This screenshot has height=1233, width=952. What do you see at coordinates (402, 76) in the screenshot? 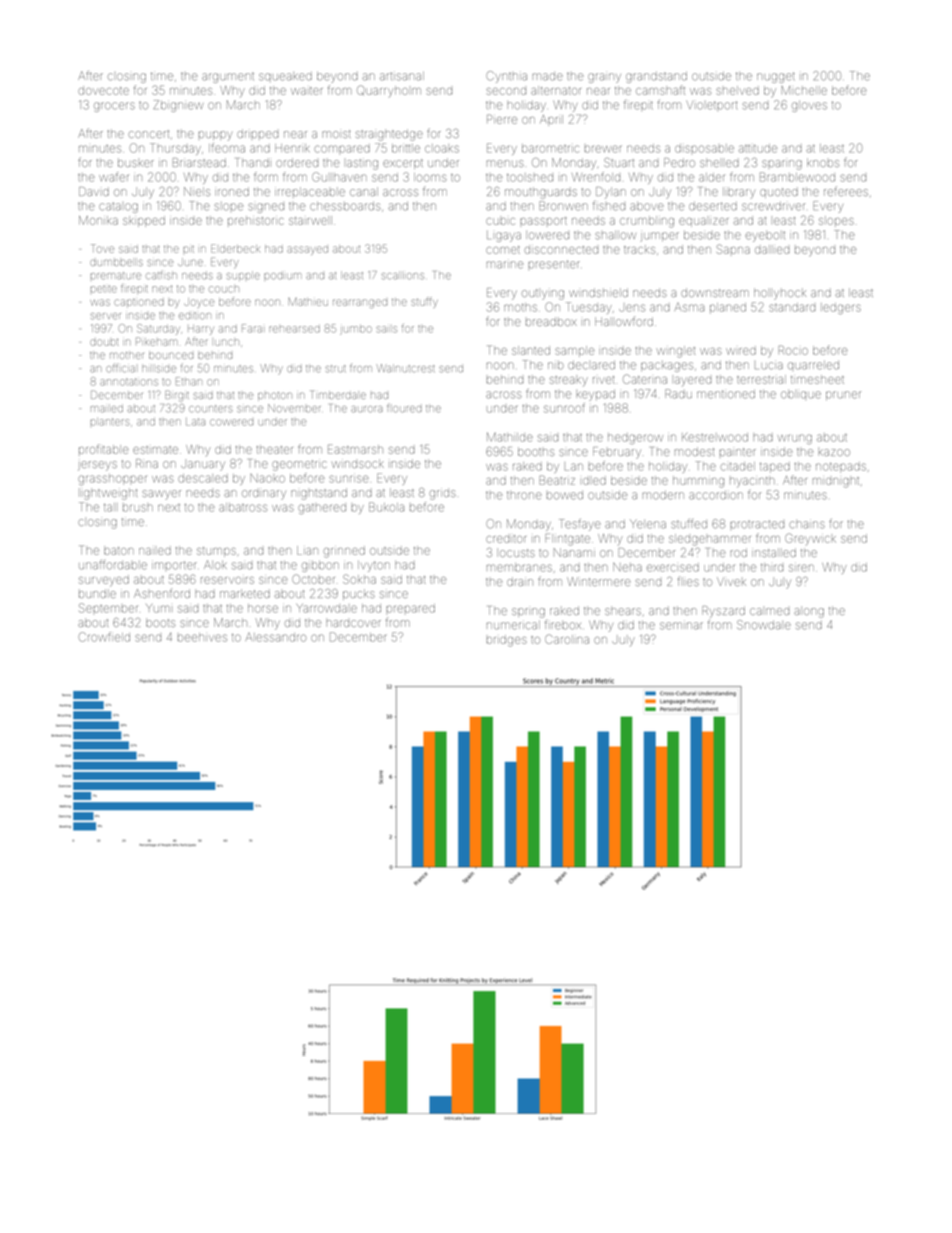
I see `artisanal` at bounding box center [402, 76].
